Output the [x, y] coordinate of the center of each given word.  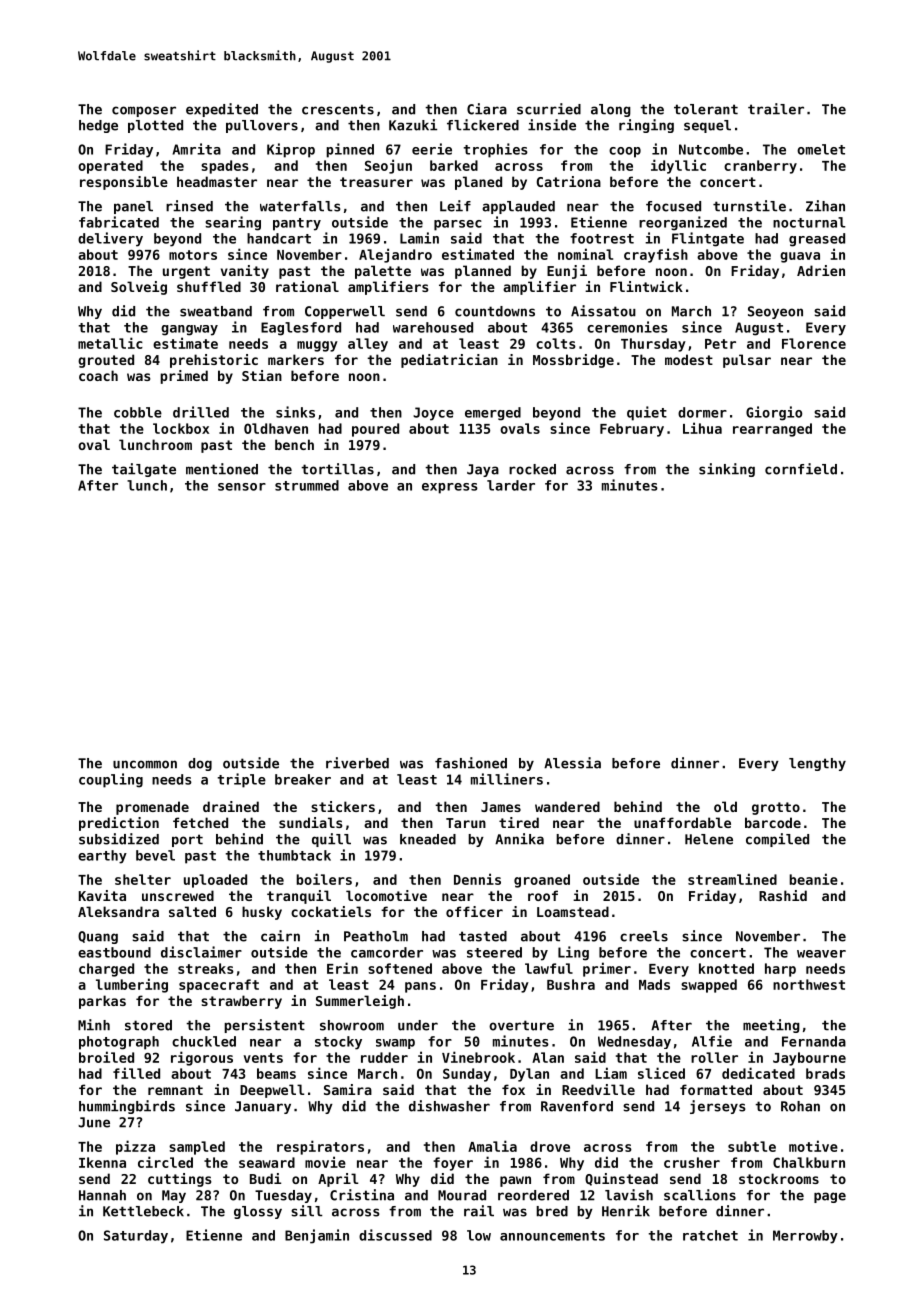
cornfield [801, 469]
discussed [395, 1235]
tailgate [144, 470]
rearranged [772, 430]
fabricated [119, 222]
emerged [493, 414]
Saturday [136, 1237]
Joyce [433, 414]
